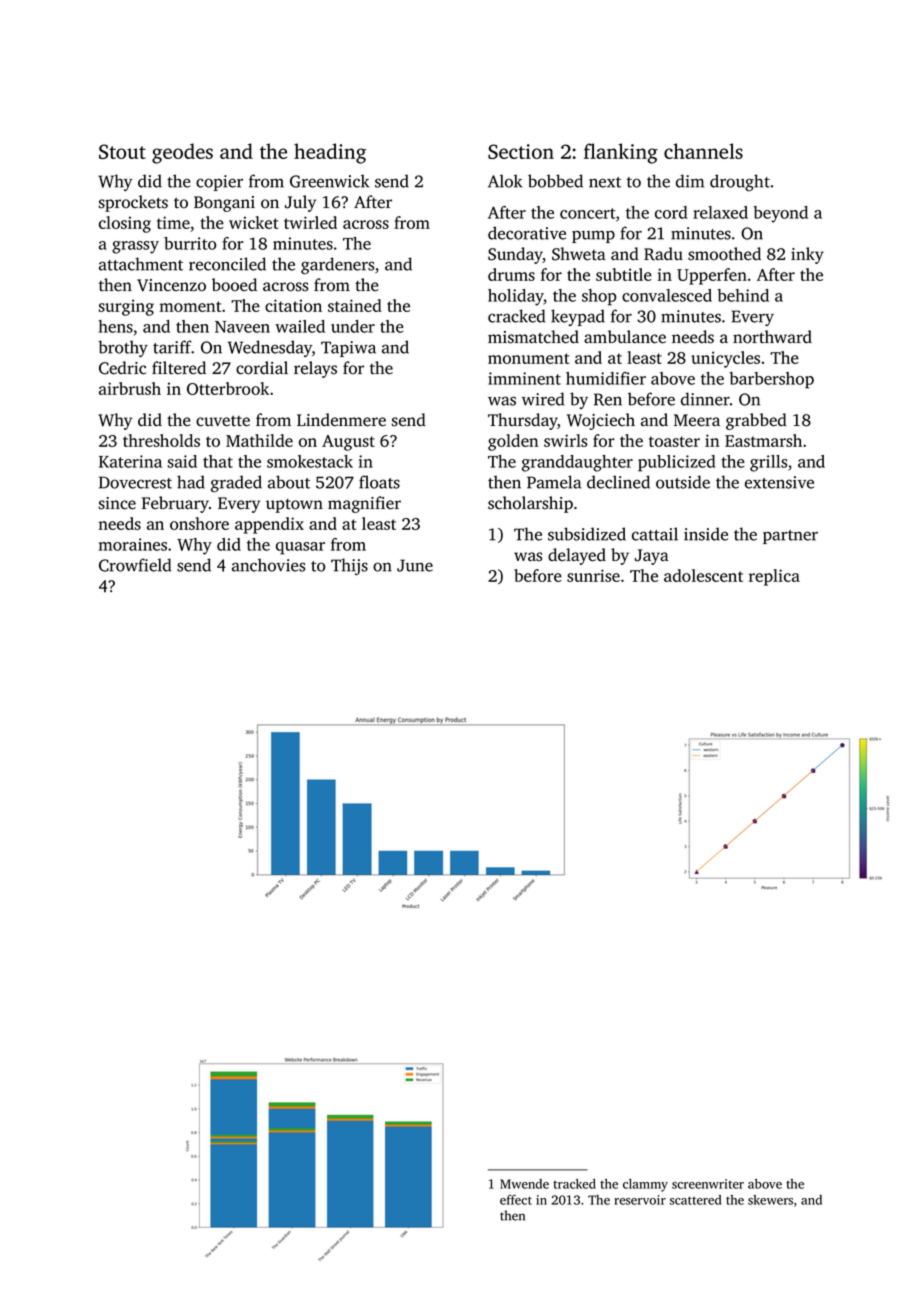 The height and width of the image is (1314, 924). I want to click on drought, so click(740, 182).
